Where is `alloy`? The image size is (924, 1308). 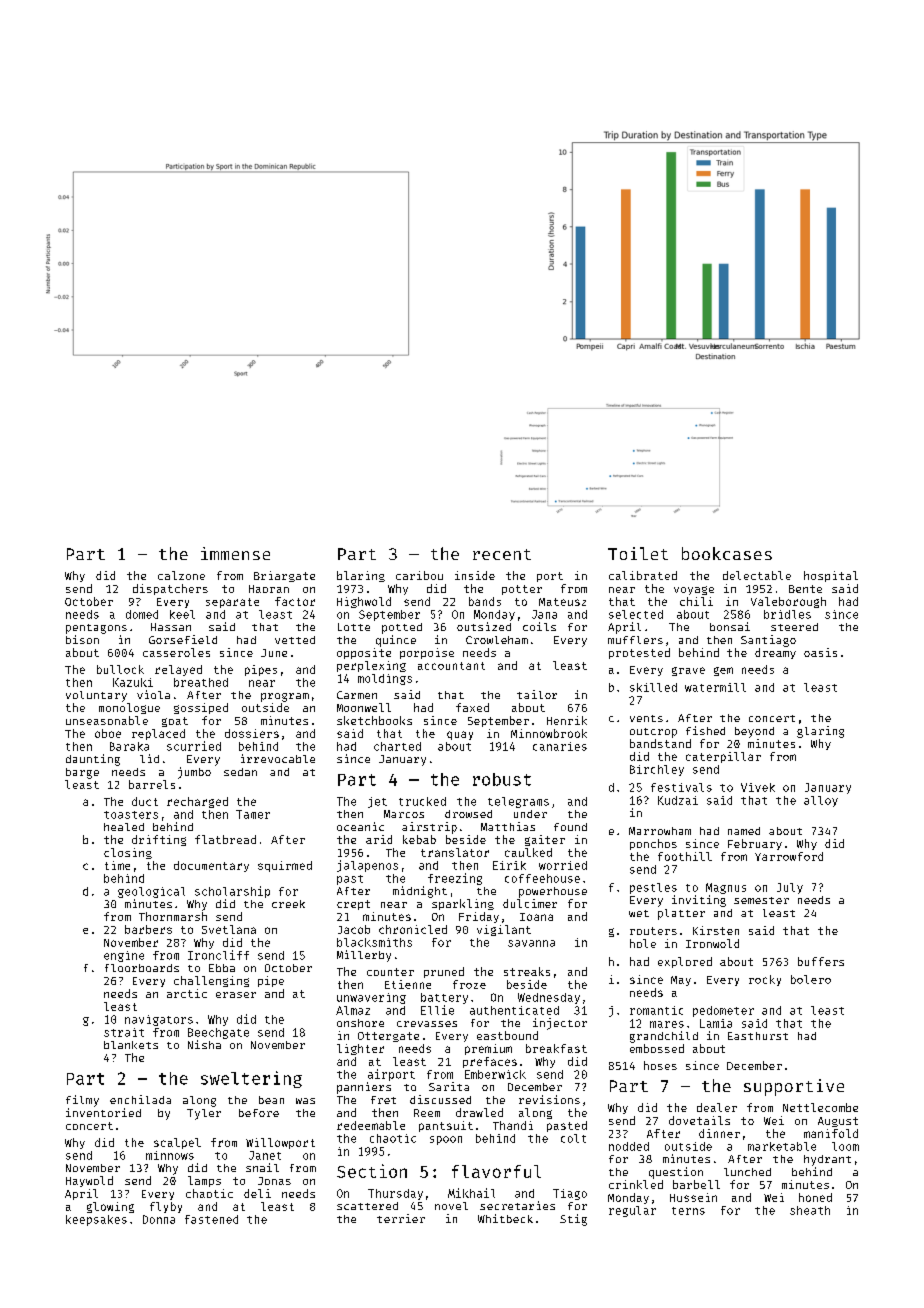
alloy is located at coordinates (821, 801).
